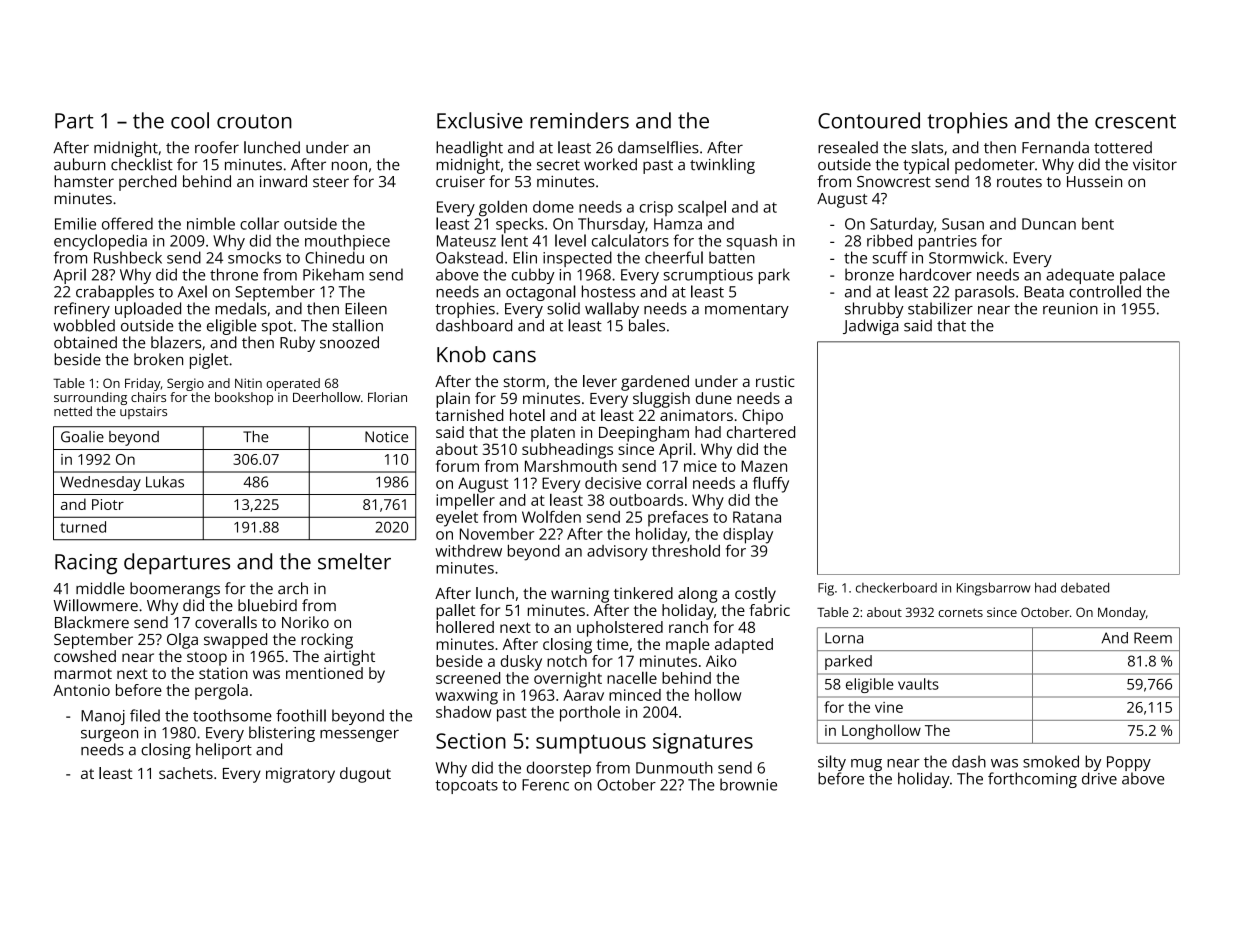 Image resolution: width=1233 pixels, height=952 pixels. I want to click on Blackmere, so click(92, 622).
